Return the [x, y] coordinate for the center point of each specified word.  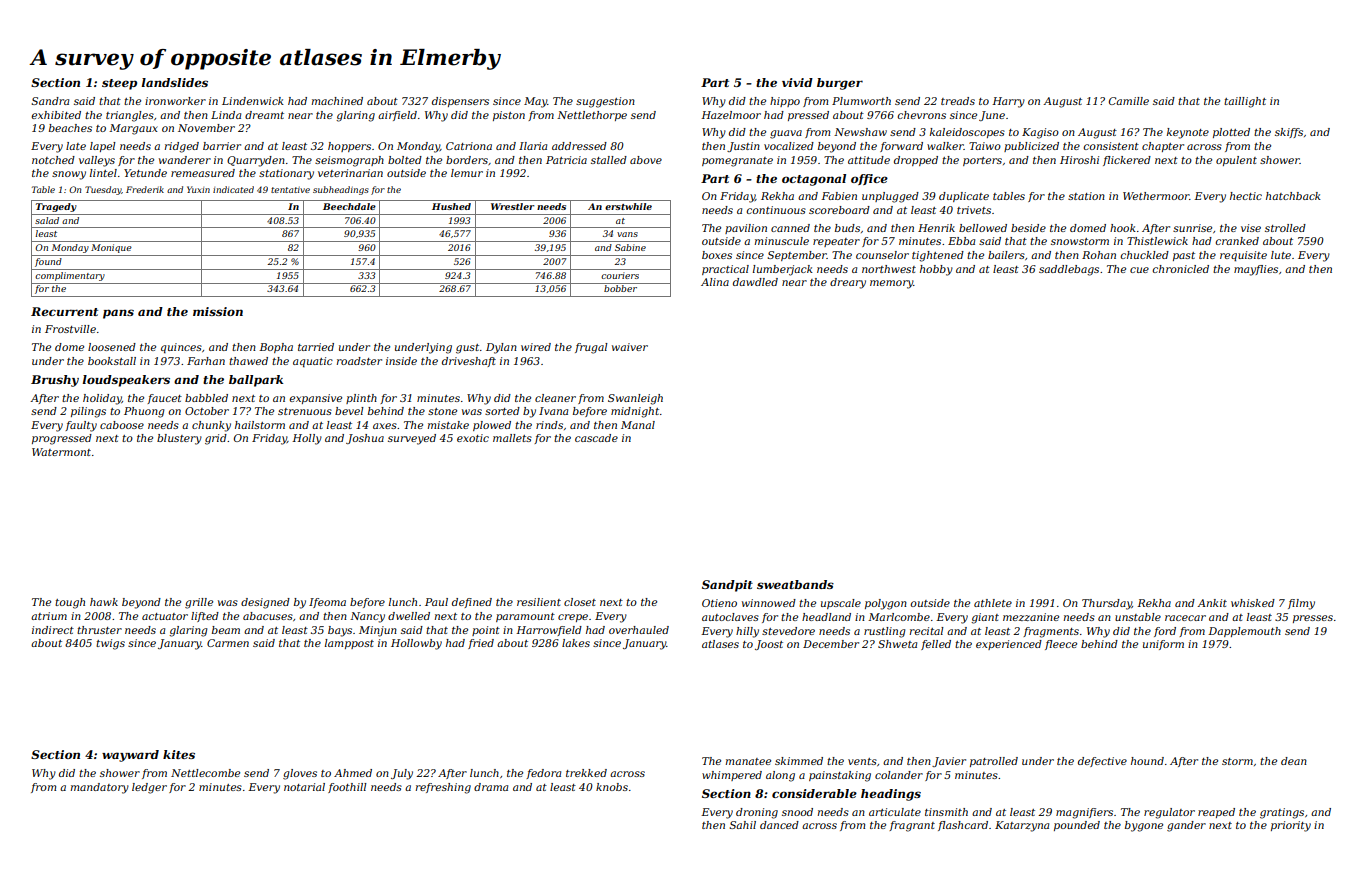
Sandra [50, 101]
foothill [347, 788]
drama [491, 787]
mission [218, 311]
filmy [1301, 604]
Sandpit [727, 586]
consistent [1111, 146]
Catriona [469, 146]
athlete [993, 603]
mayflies [1256, 270]
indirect [53, 630]
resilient [539, 602]
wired [536, 347]
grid [216, 439]
